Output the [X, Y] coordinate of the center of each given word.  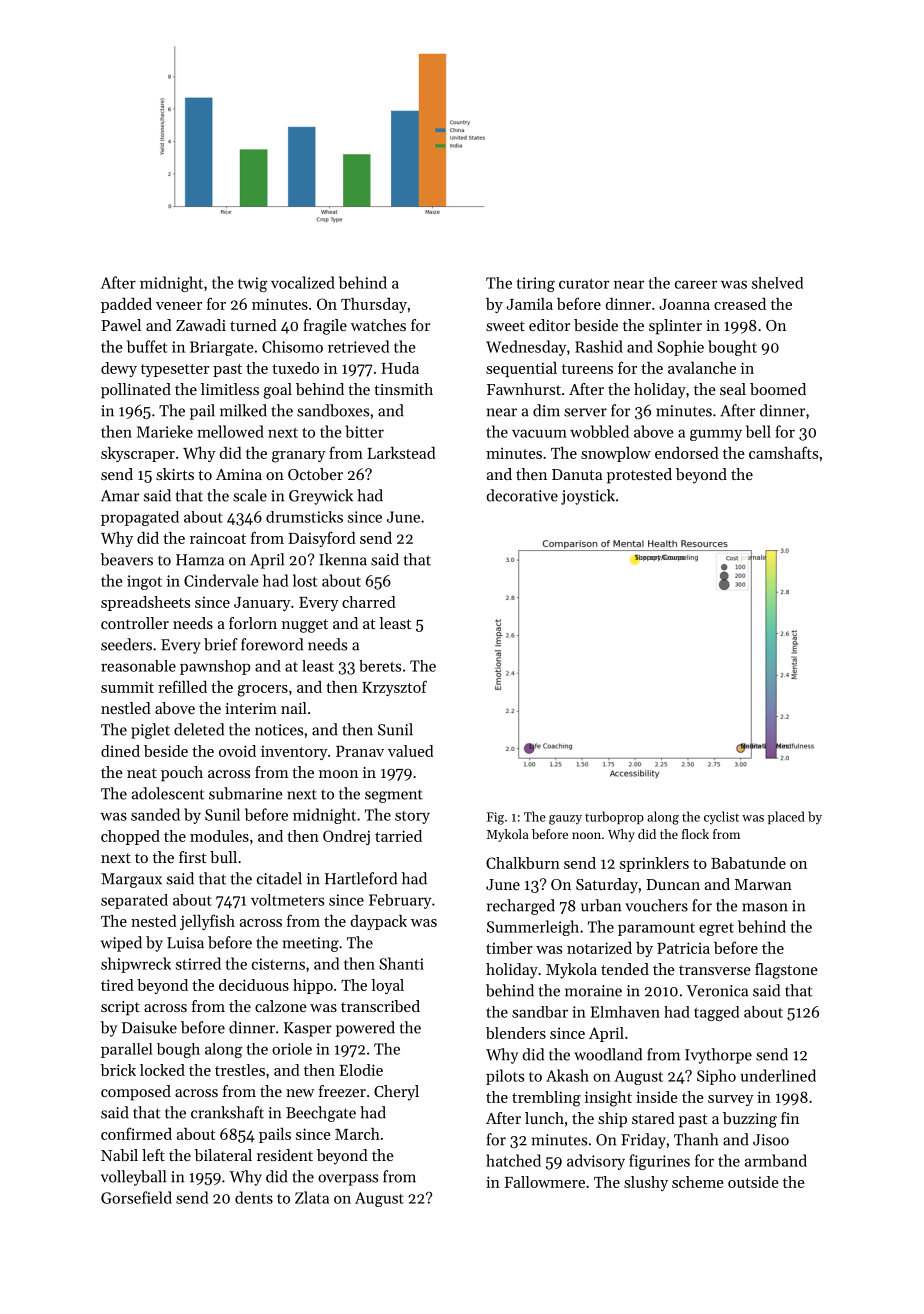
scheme [698, 1182]
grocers [263, 691]
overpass [348, 1180]
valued [411, 751]
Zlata [312, 1197]
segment [394, 796]
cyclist [721, 817]
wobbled [599, 431]
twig [252, 284]
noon [586, 835]
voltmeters [287, 900]
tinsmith [403, 389]
